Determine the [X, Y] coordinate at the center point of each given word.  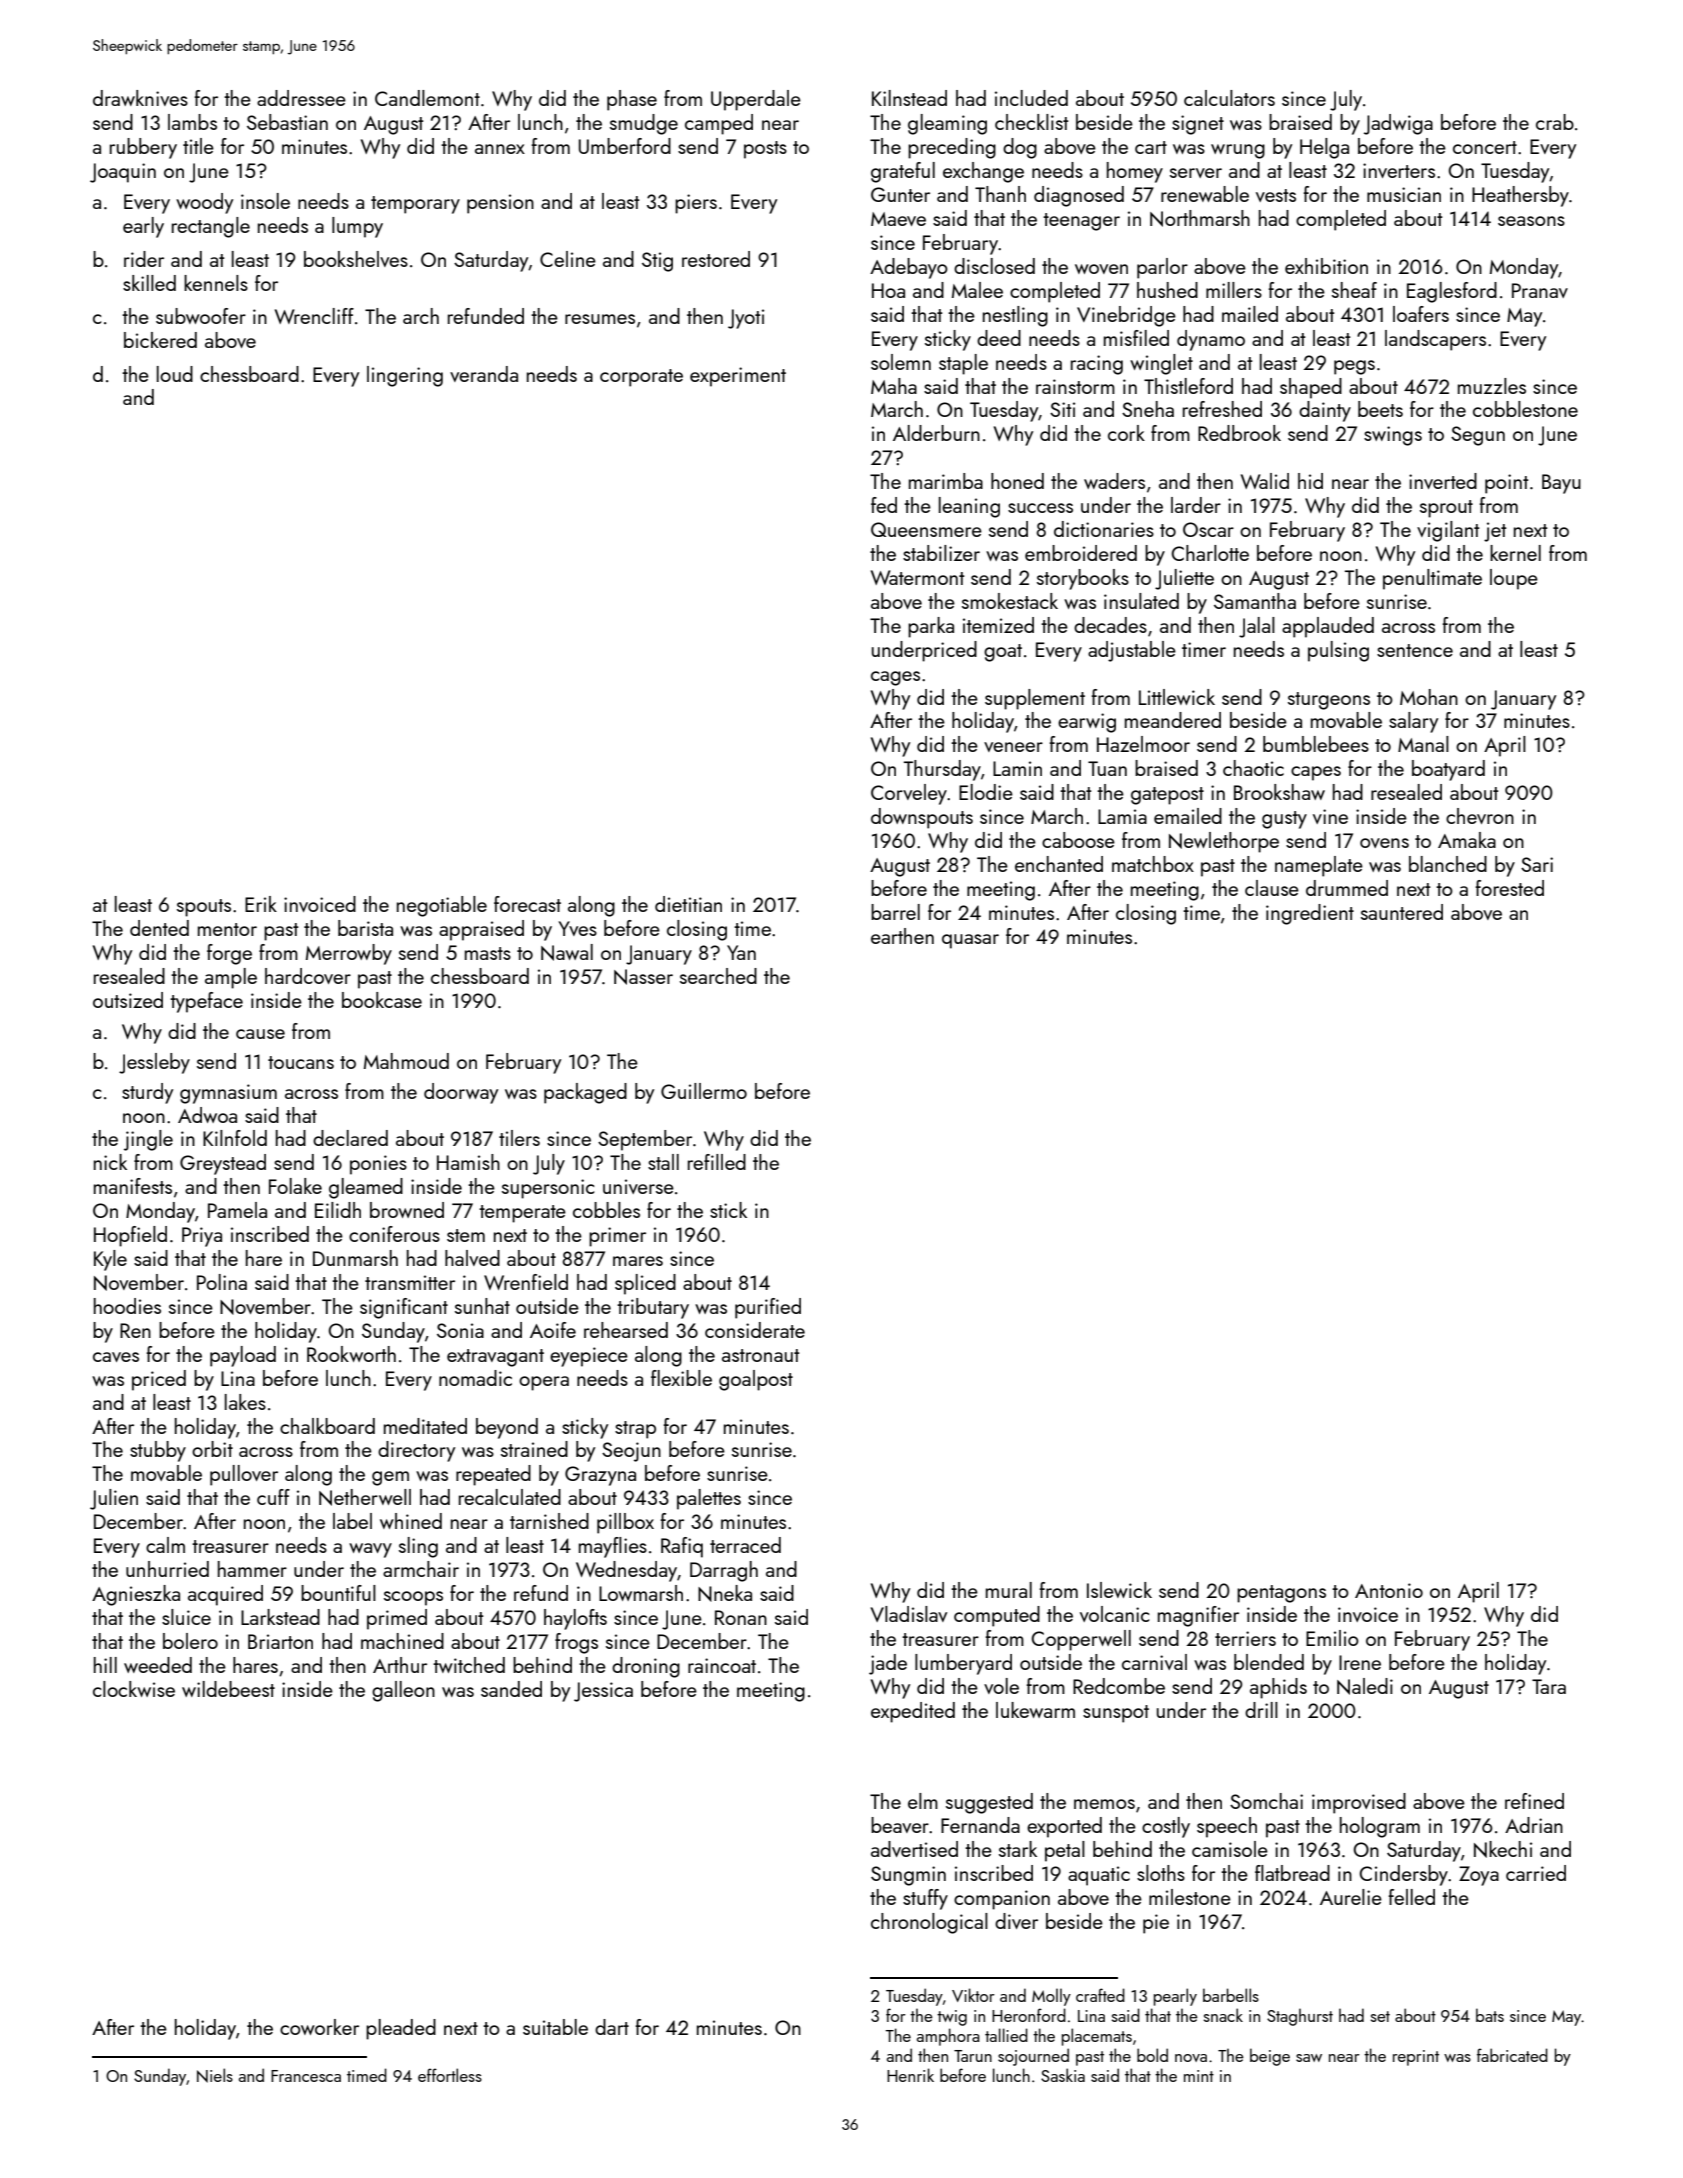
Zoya [1479, 1876]
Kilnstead [909, 98]
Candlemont [427, 98]
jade [888, 1664]
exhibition [1326, 266]
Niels [215, 2075]
